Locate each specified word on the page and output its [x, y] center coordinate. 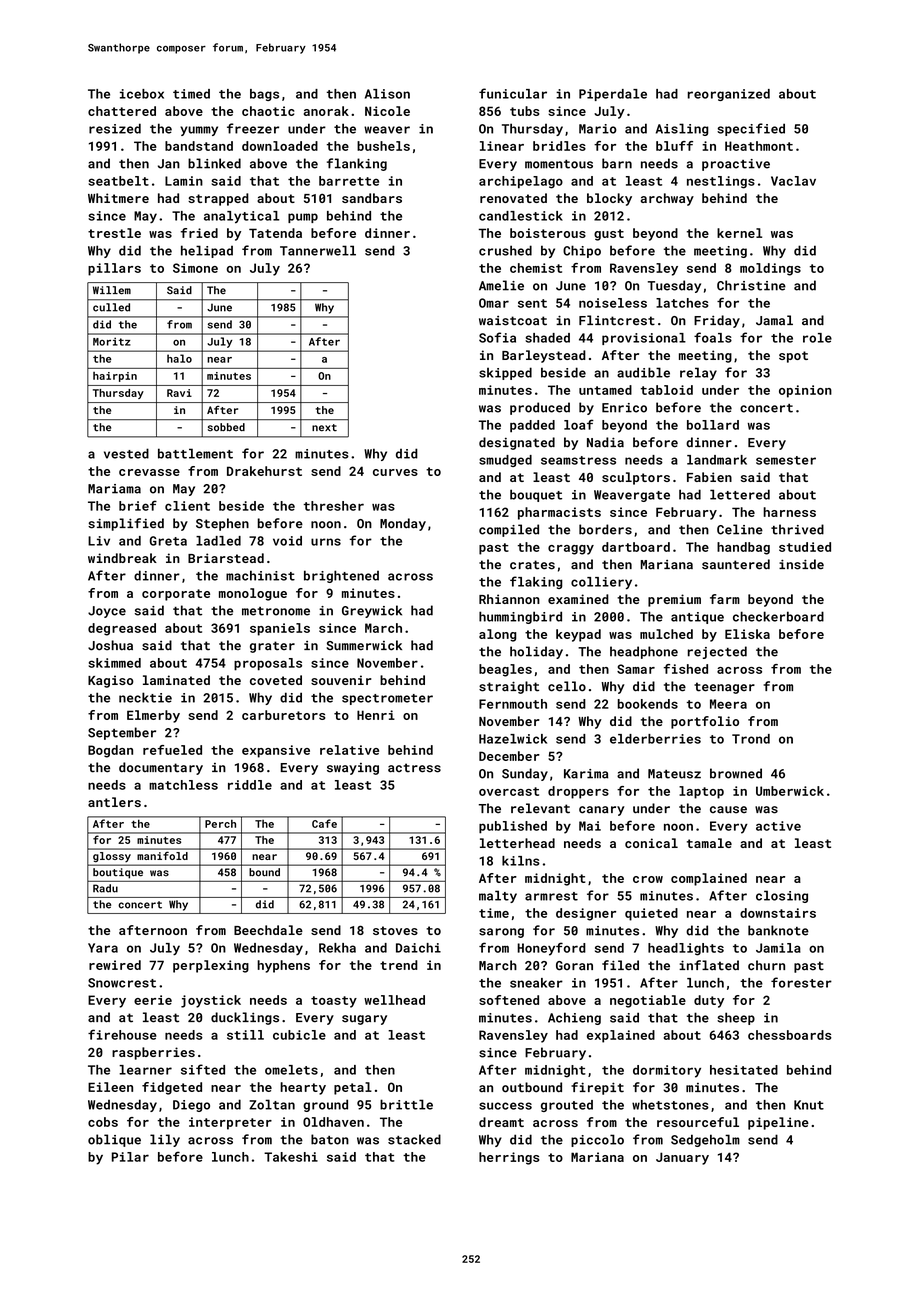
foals [713, 337]
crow [648, 879]
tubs [524, 111]
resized [115, 128]
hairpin [115, 377]
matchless [183, 785]
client [187, 506]
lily [165, 1140]
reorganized [729, 95]
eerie [153, 1000]
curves [395, 472]
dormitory [667, 1071]
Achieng [574, 1018]
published [513, 827]
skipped [505, 373]
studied [805, 547]
